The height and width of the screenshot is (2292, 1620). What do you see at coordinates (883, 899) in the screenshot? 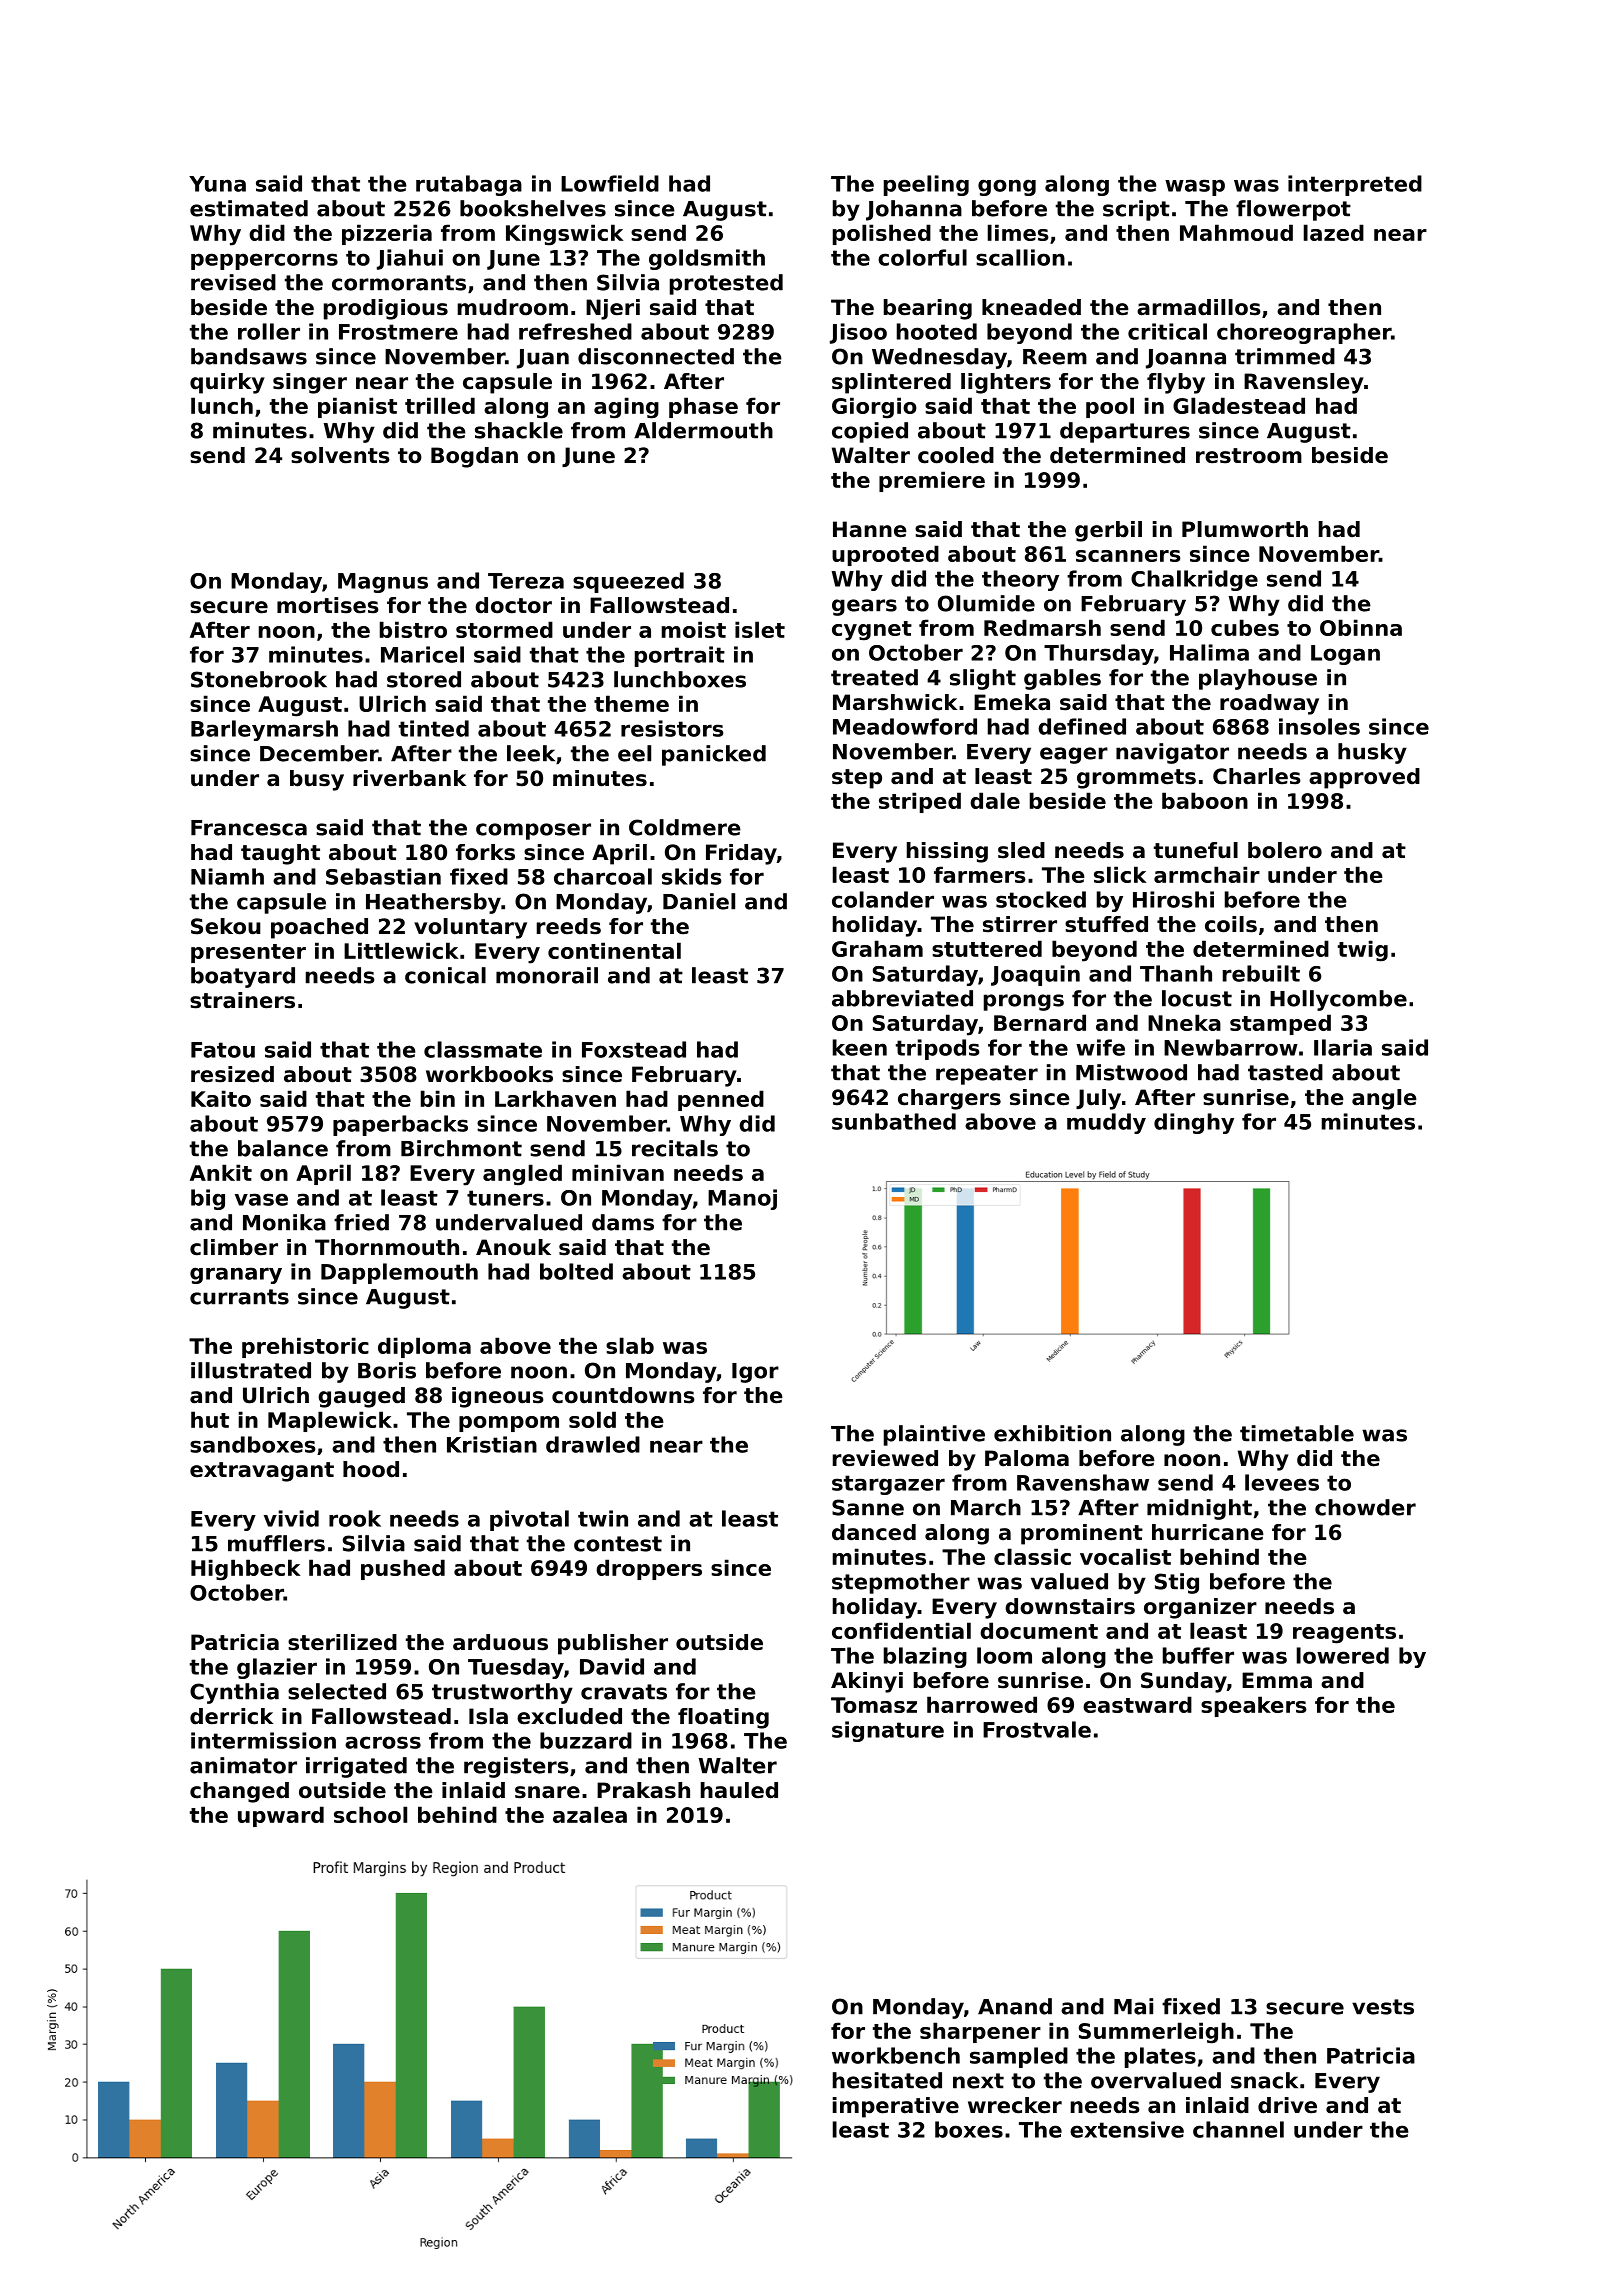
I see `colander` at bounding box center [883, 899].
